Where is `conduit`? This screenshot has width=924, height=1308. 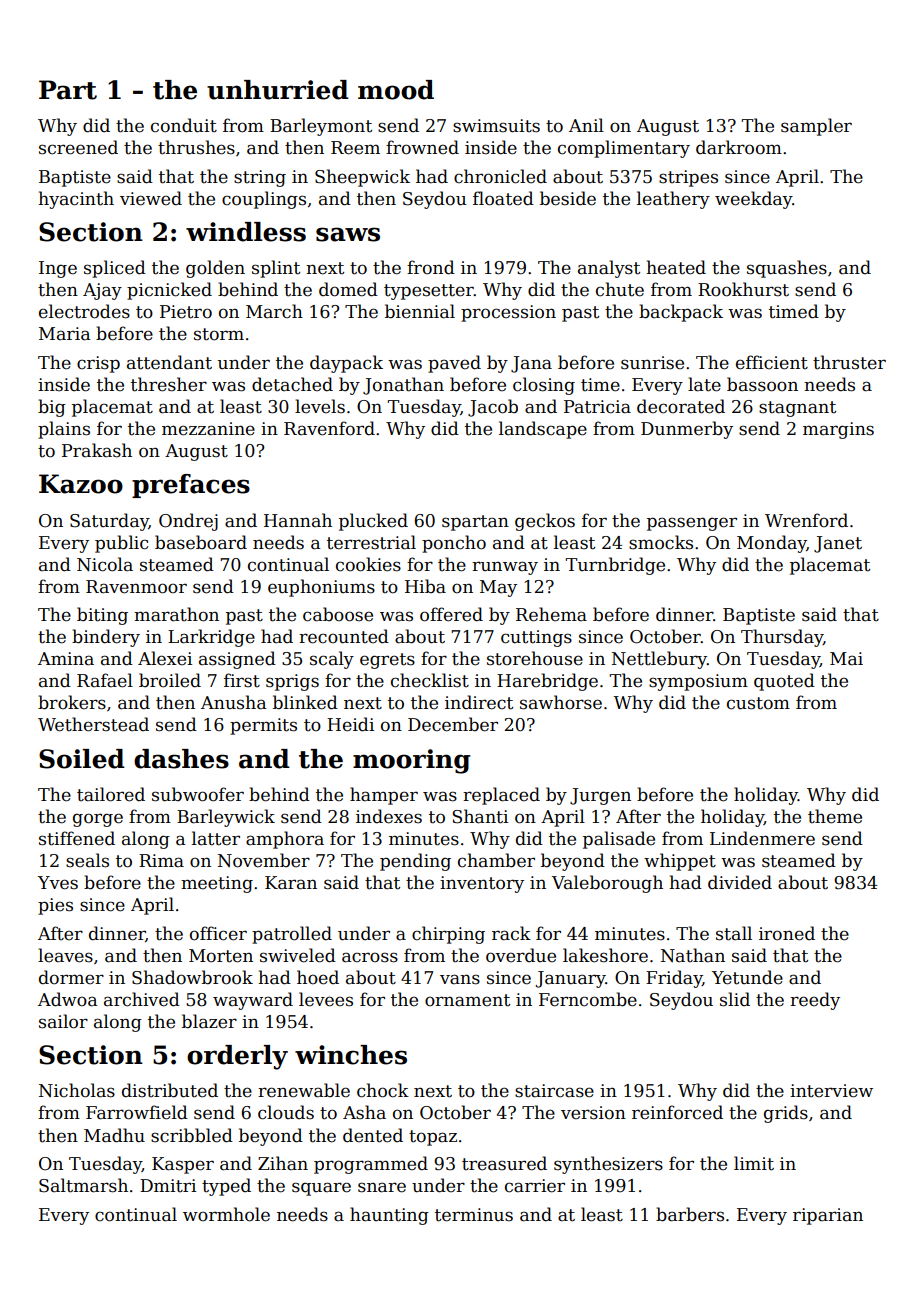
conduit is located at coordinates (184, 125).
